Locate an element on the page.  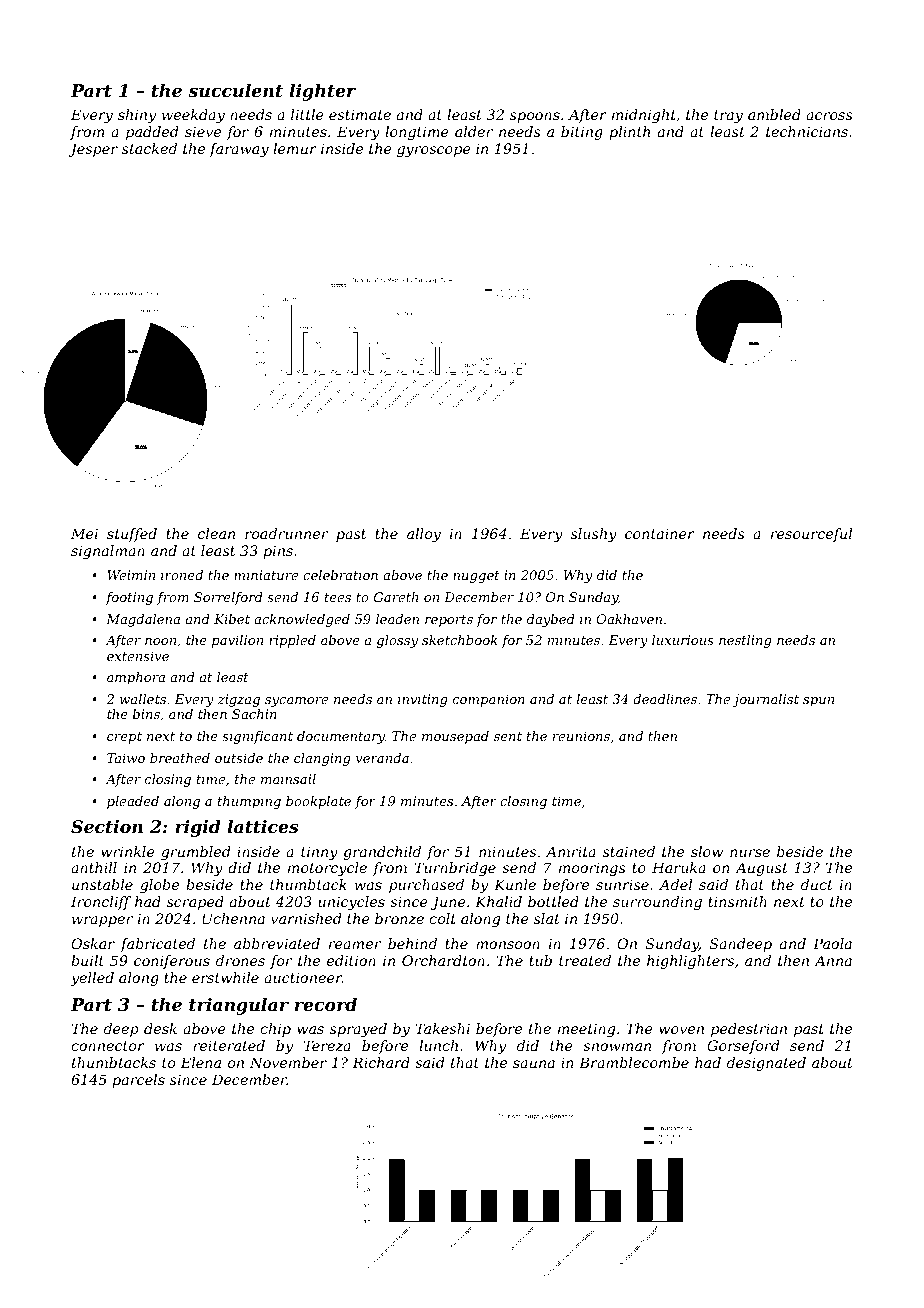
succulent is located at coordinates (235, 90).
